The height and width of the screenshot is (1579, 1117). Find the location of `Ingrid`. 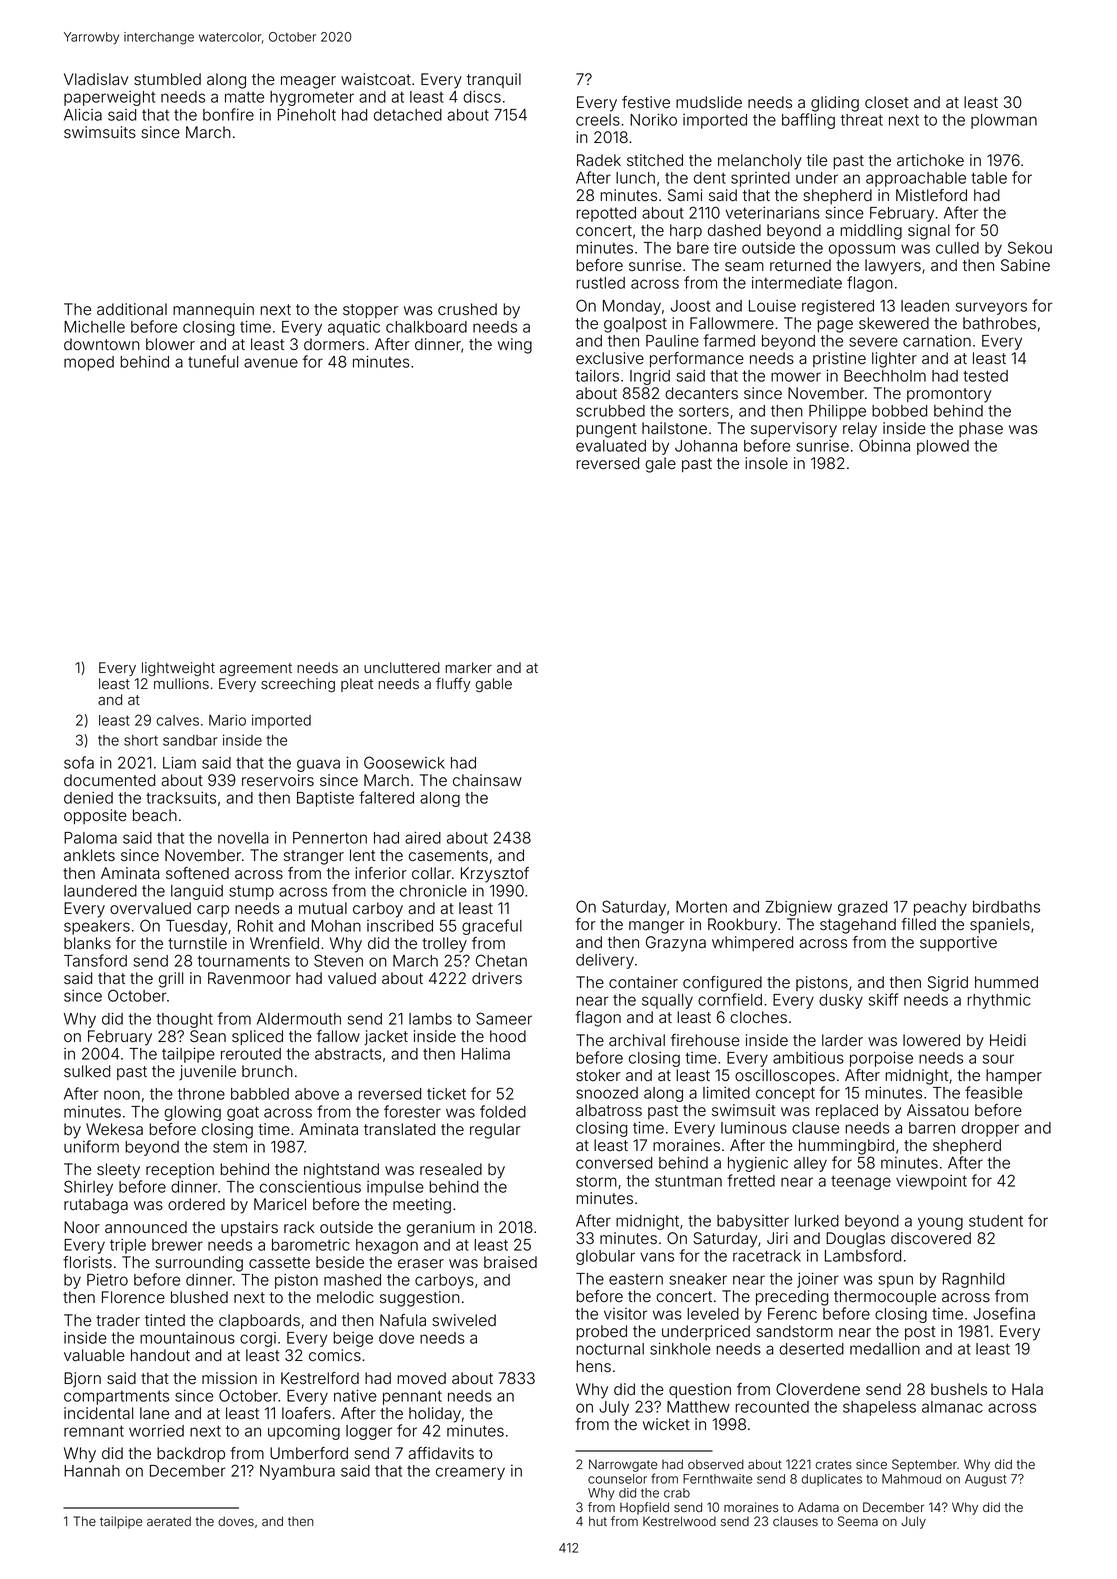

Ingrid is located at coordinates (650, 377).
